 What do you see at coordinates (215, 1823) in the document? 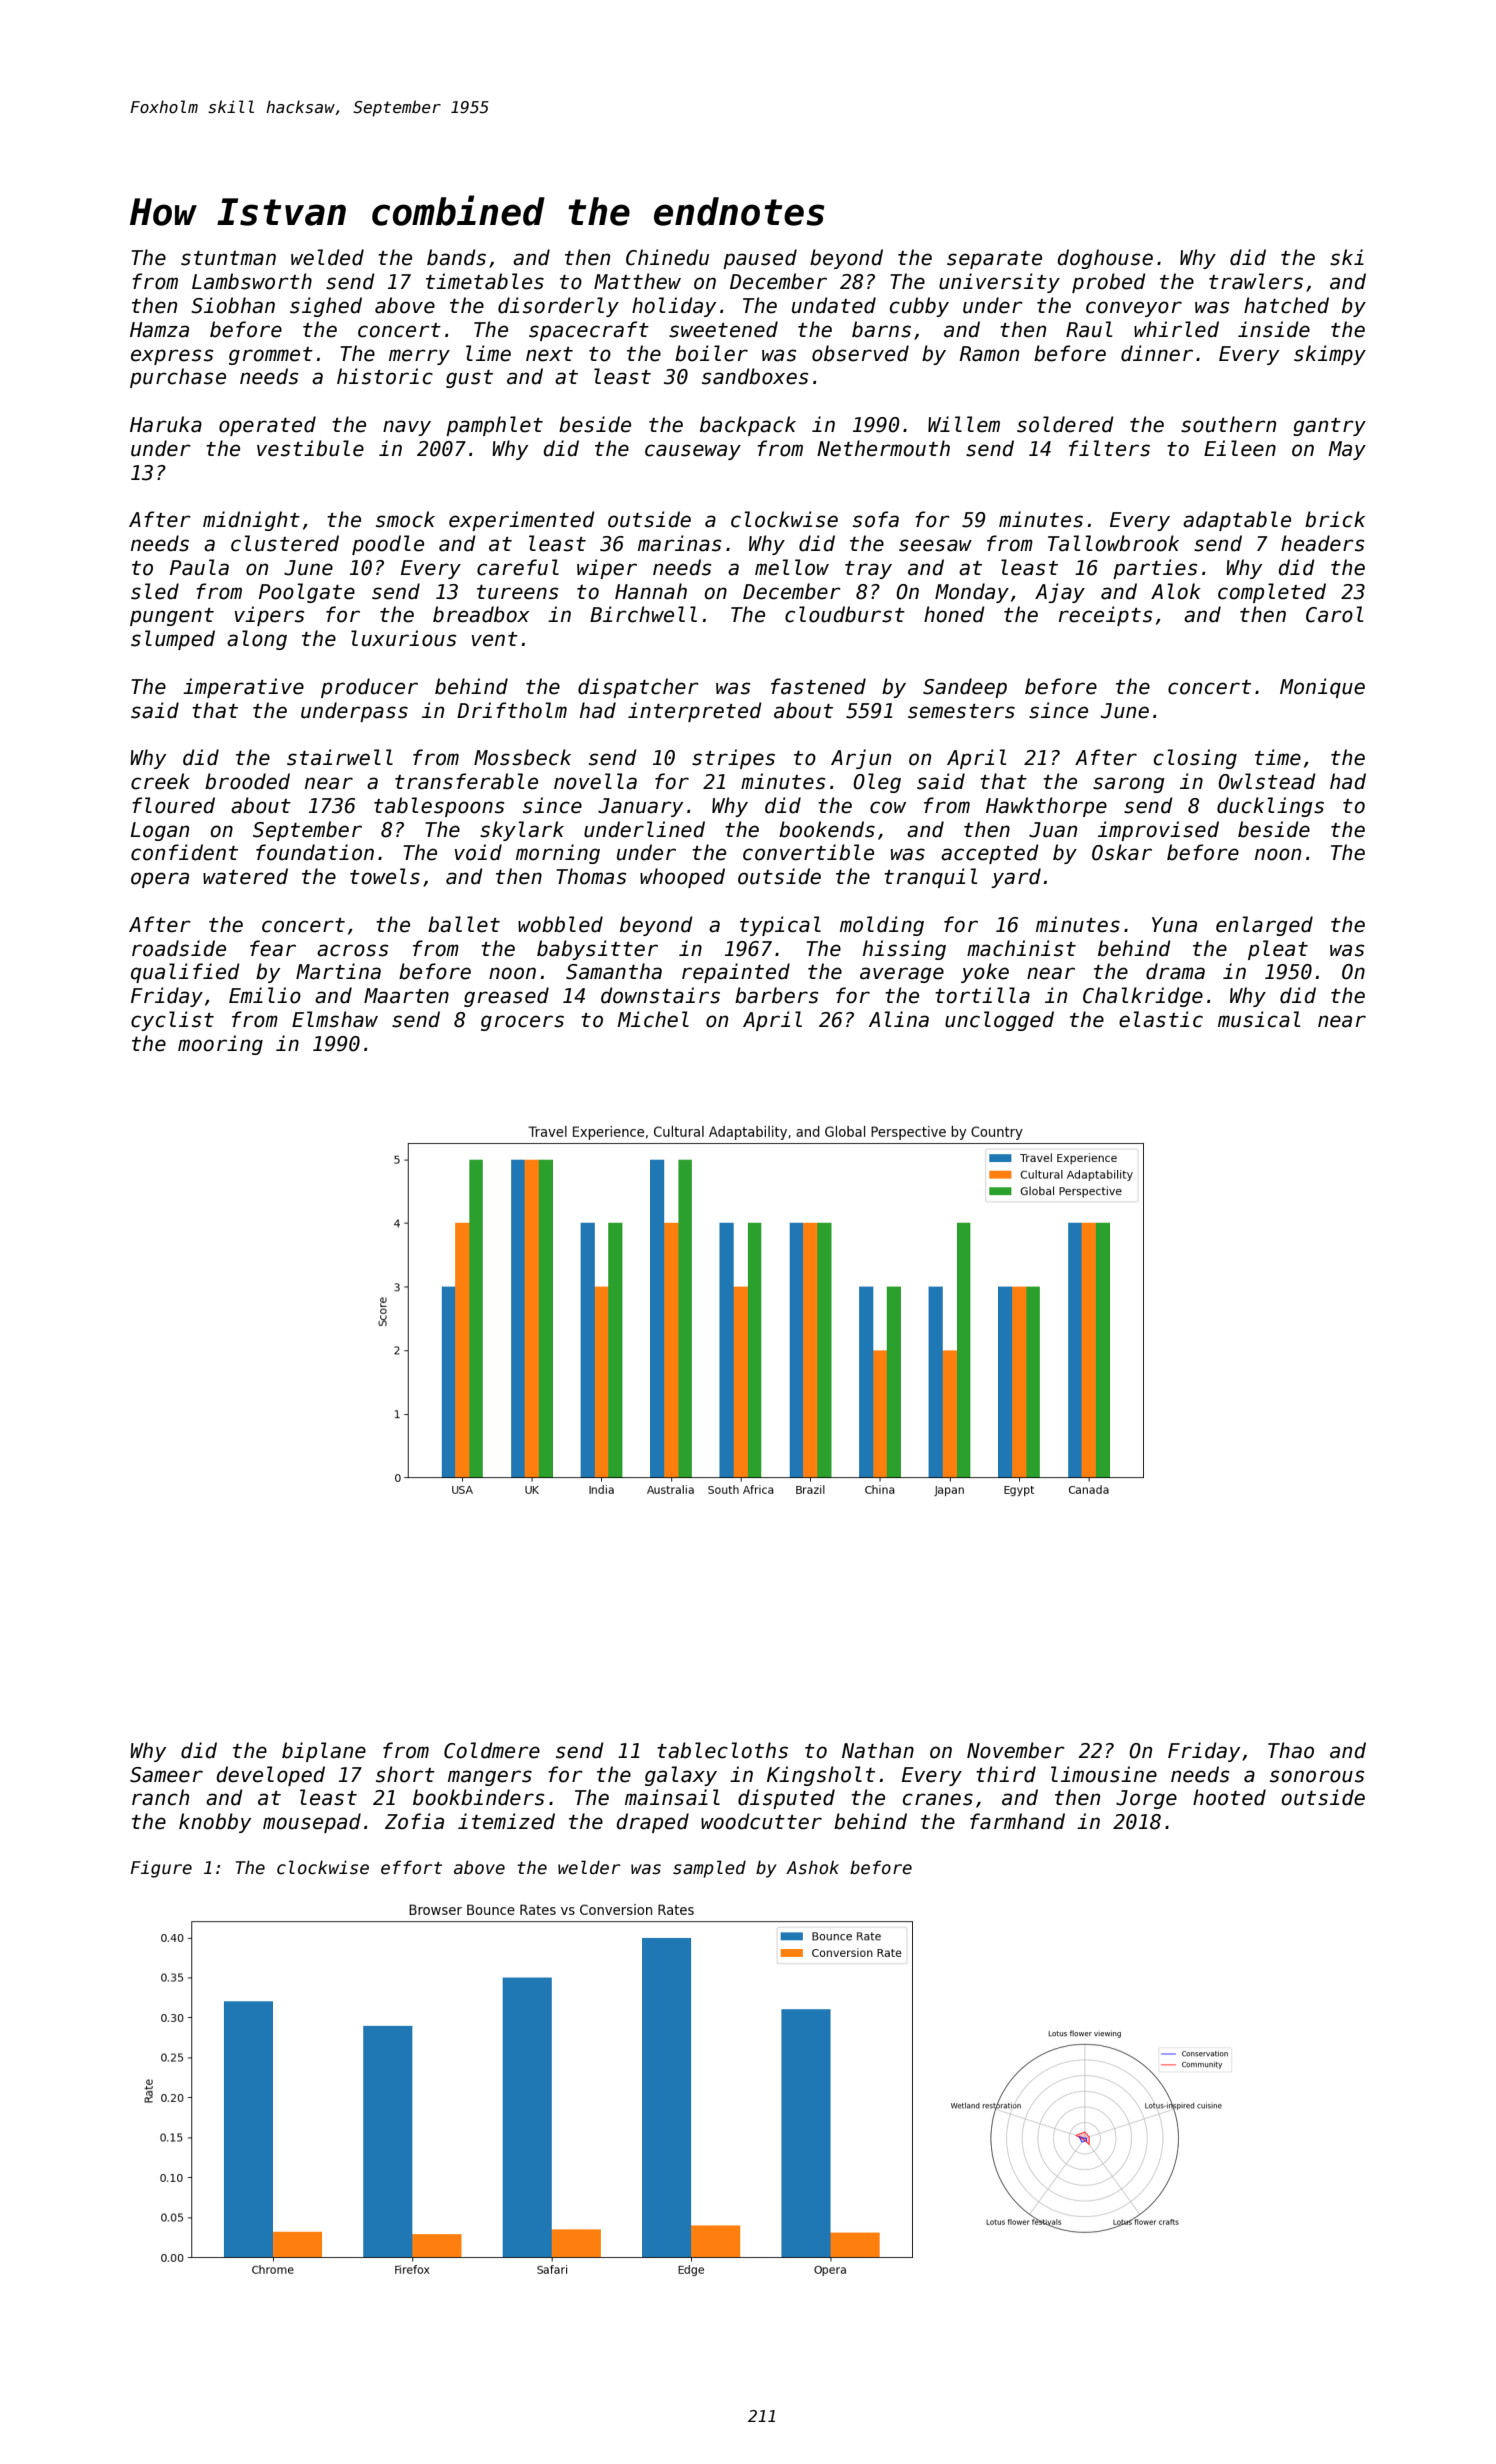
I see `knobby` at bounding box center [215, 1823].
